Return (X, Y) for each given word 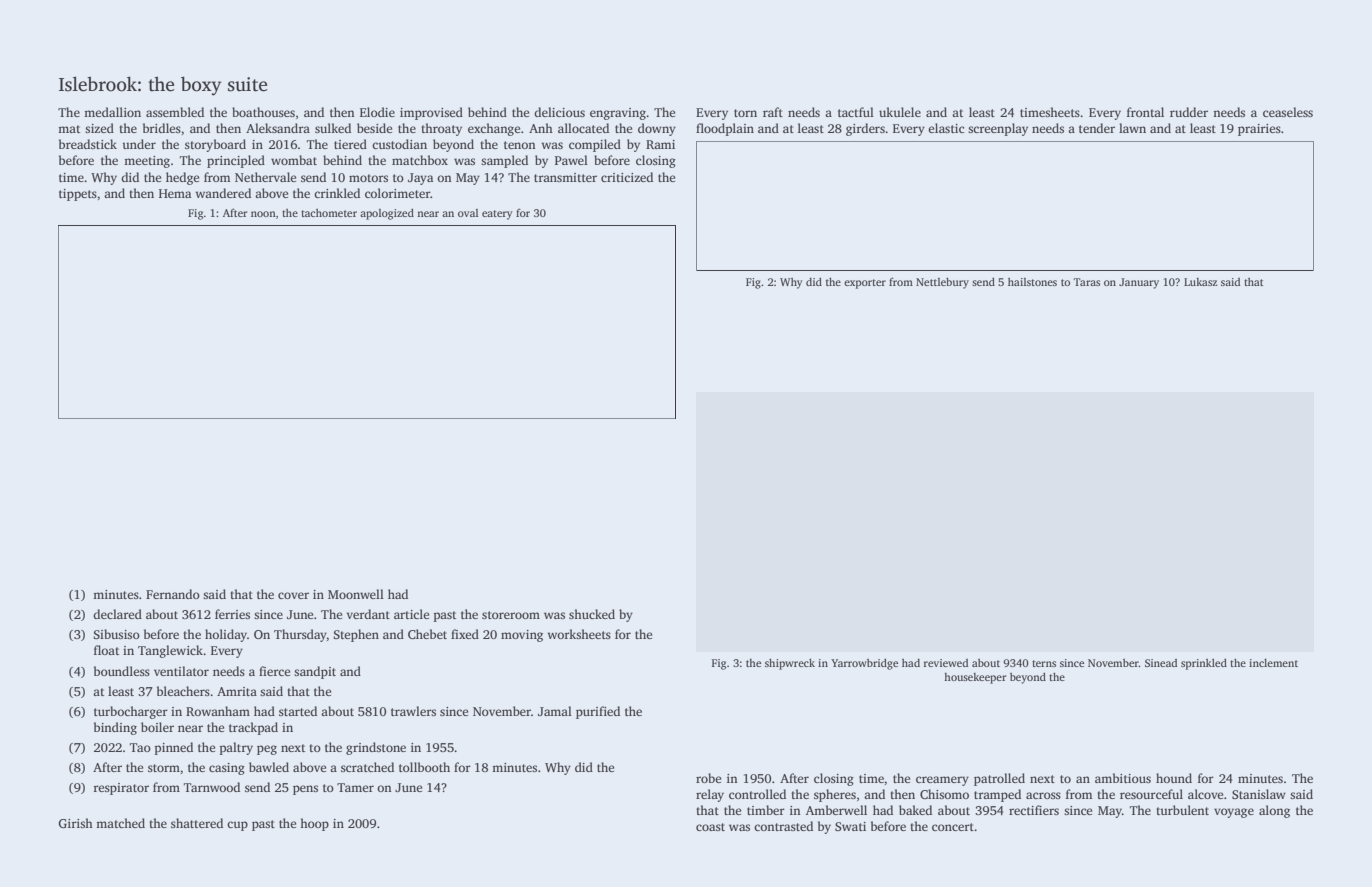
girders (865, 129)
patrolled (999, 779)
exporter (865, 284)
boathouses (263, 112)
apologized (387, 214)
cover (293, 595)
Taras (1087, 282)
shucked (592, 614)
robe (708, 778)
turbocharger (131, 712)
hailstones (1032, 282)
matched (120, 823)
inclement (1273, 663)
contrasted (783, 826)
